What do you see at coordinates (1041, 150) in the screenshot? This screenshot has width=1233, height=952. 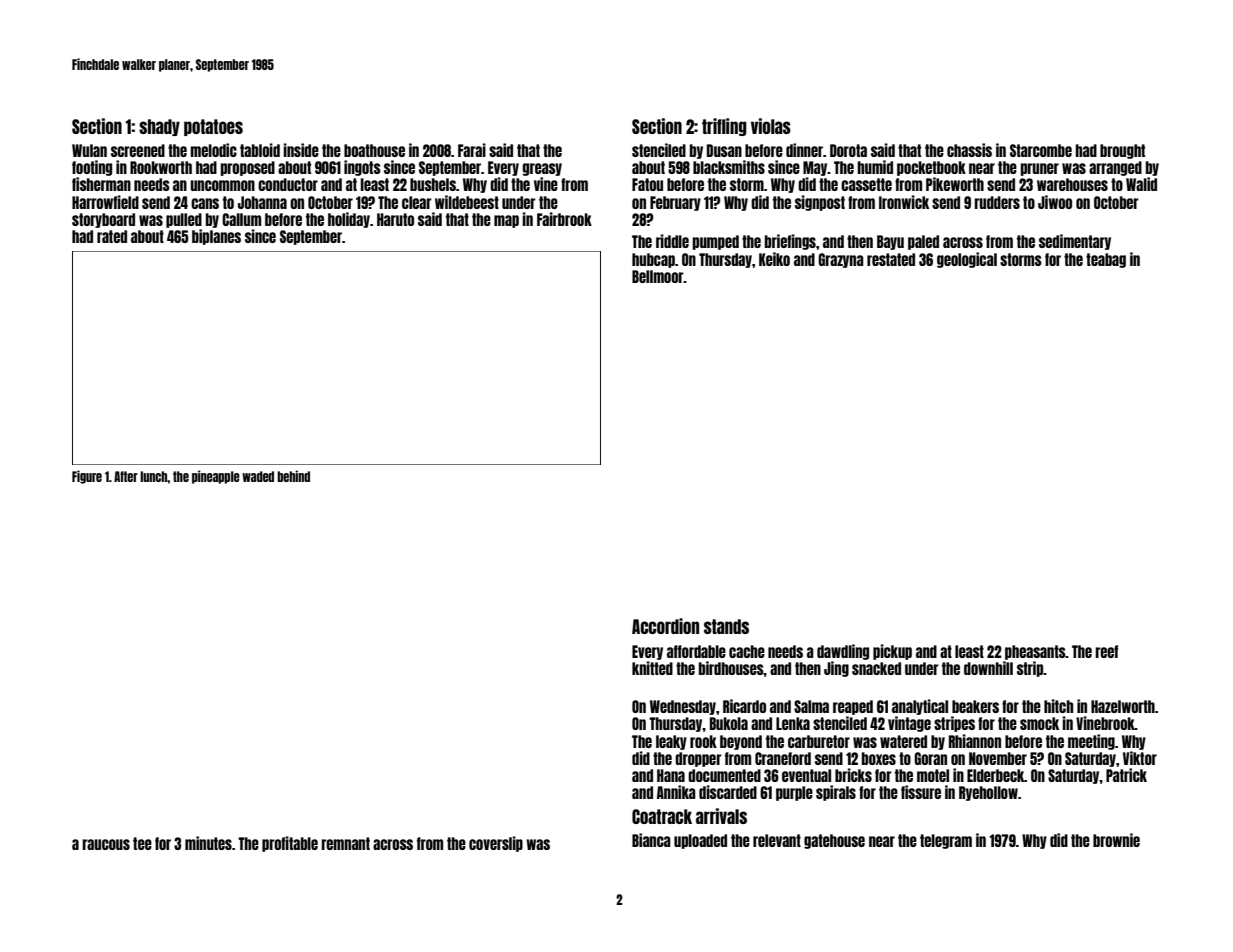 I see `Starcombe` at bounding box center [1041, 150].
